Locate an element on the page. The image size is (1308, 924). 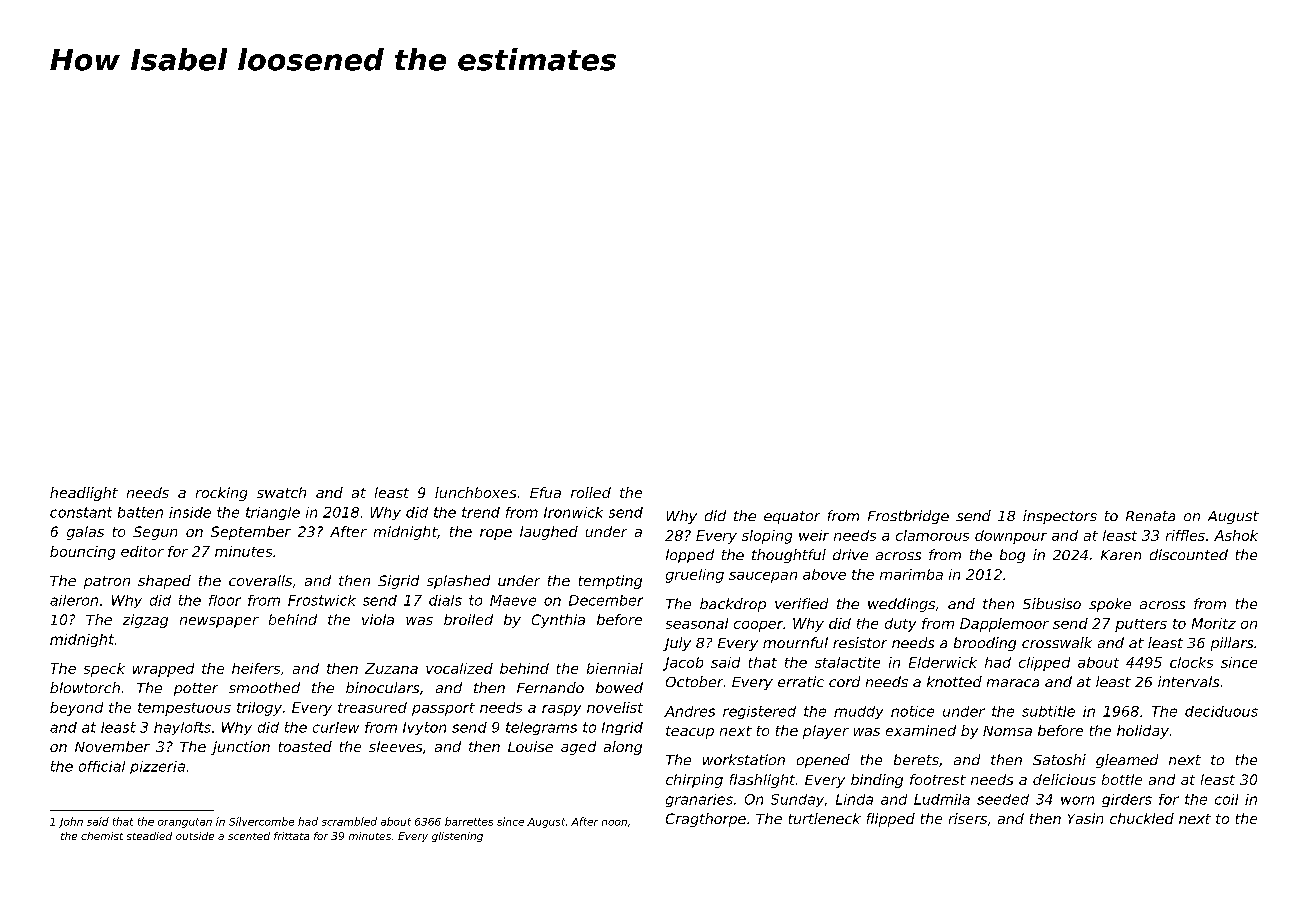
scented is located at coordinates (249, 836).
